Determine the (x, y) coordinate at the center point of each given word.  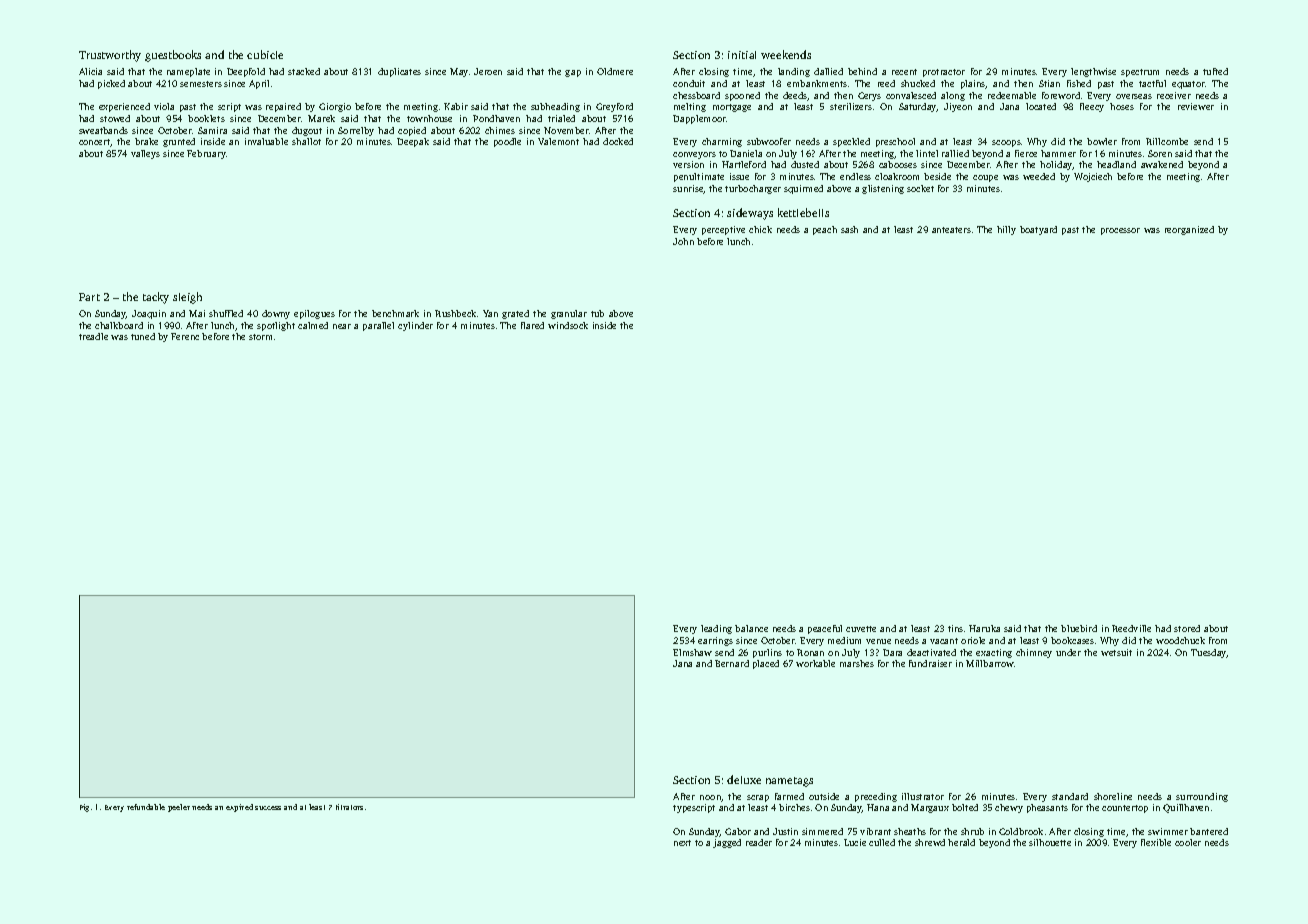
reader (759, 842)
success (268, 808)
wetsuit (1116, 652)
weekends (786, 54)
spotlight (276, 326)
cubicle (265, 54)
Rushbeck (455, 313)
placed (766, 664)
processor (1120, 231)
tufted (1215, 71)
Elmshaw (692, 652)
